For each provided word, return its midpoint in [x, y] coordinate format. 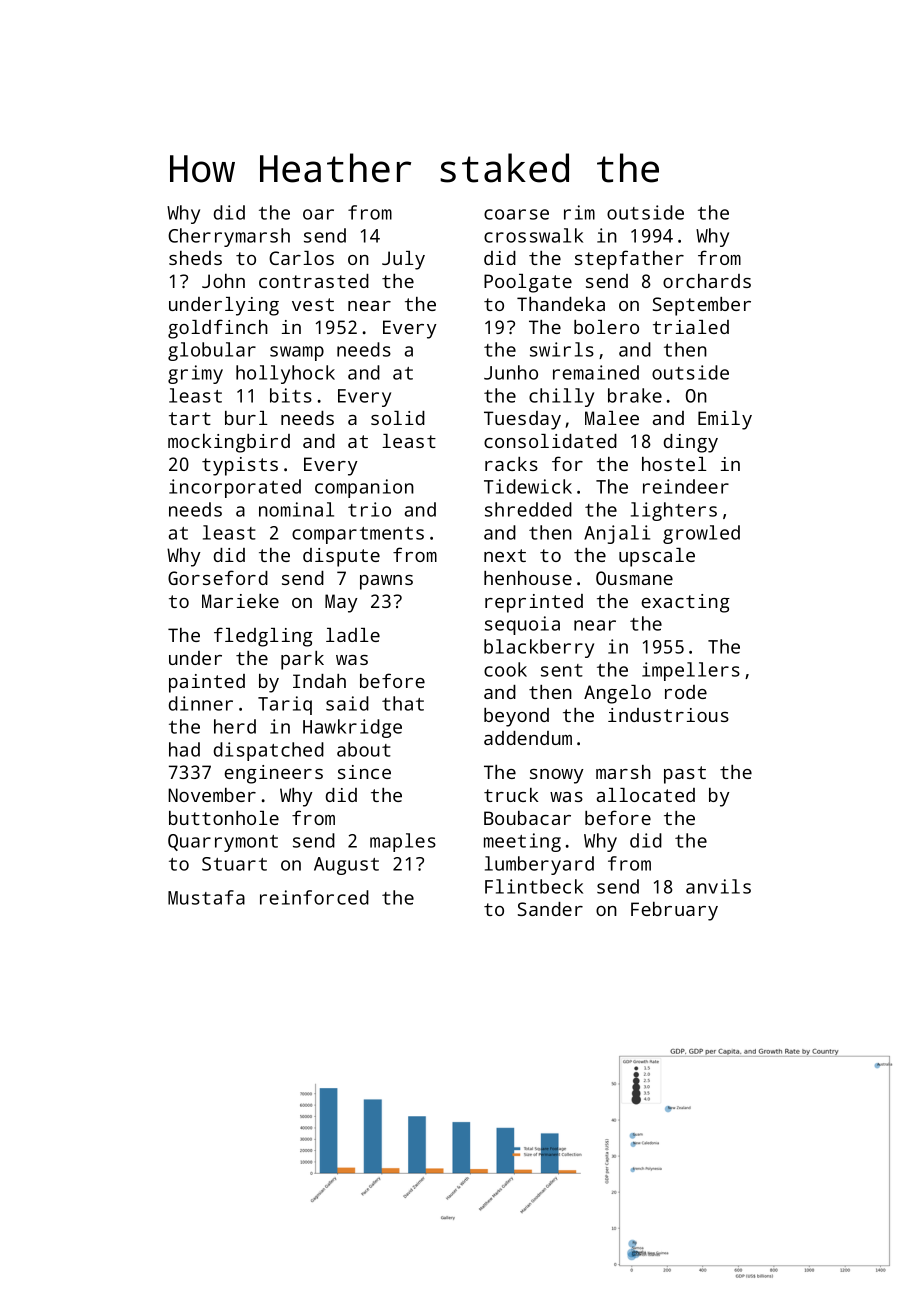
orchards [707, 281]
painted [207, 683]
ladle [353, 635]
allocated [646, 795]
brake [635, 395]
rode [686, 692]
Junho [511, 372]
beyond [516, 717]
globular [212, 351]
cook [505, 669]
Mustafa [206, 897]
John [223, 281]
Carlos [301, 258]
